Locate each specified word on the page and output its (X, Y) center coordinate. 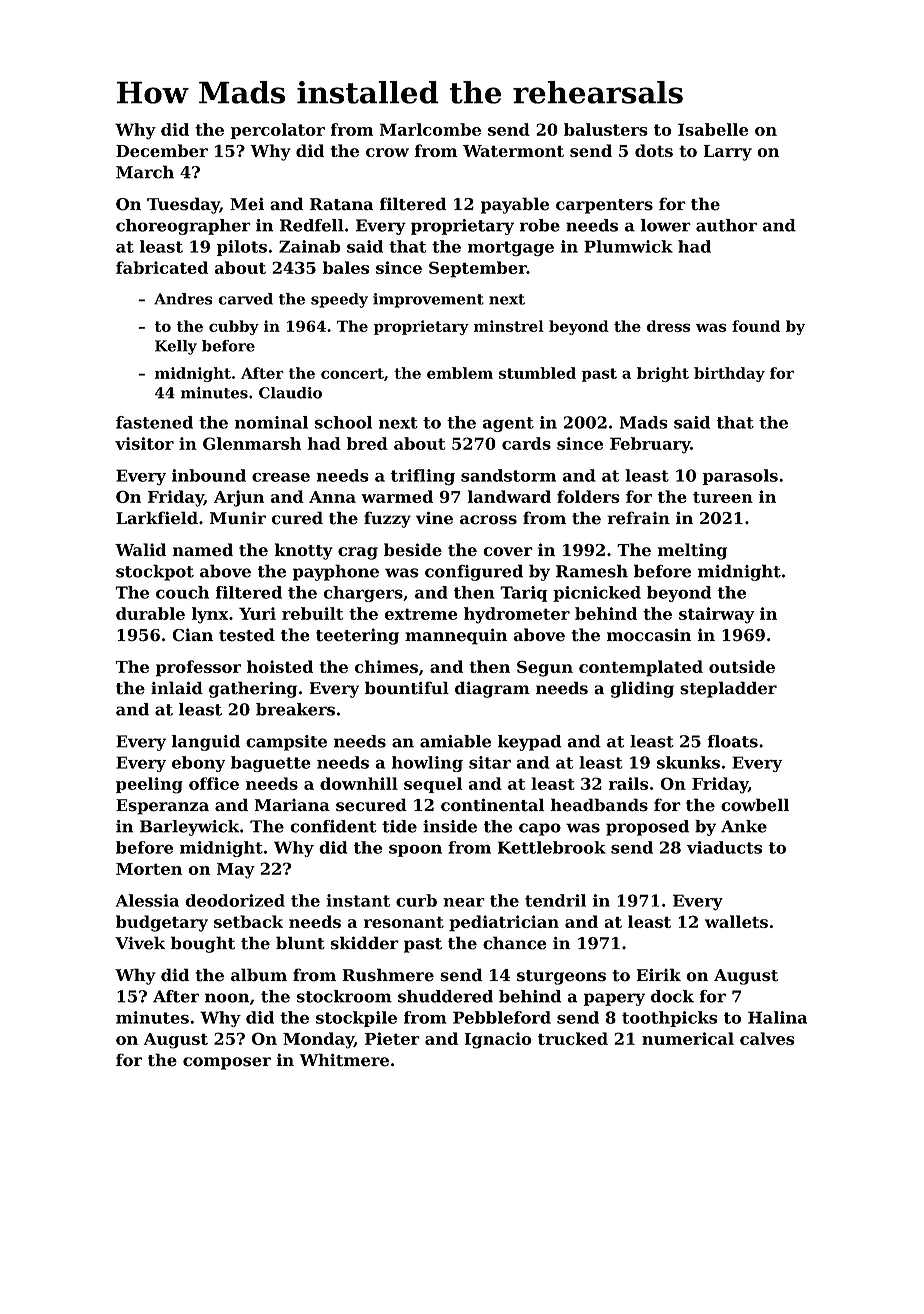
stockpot (155, 572)
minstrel (509, 326)
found (756, 326)
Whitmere (344, 1060)
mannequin (456, 636)
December (162, 150)
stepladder (728, 689)
